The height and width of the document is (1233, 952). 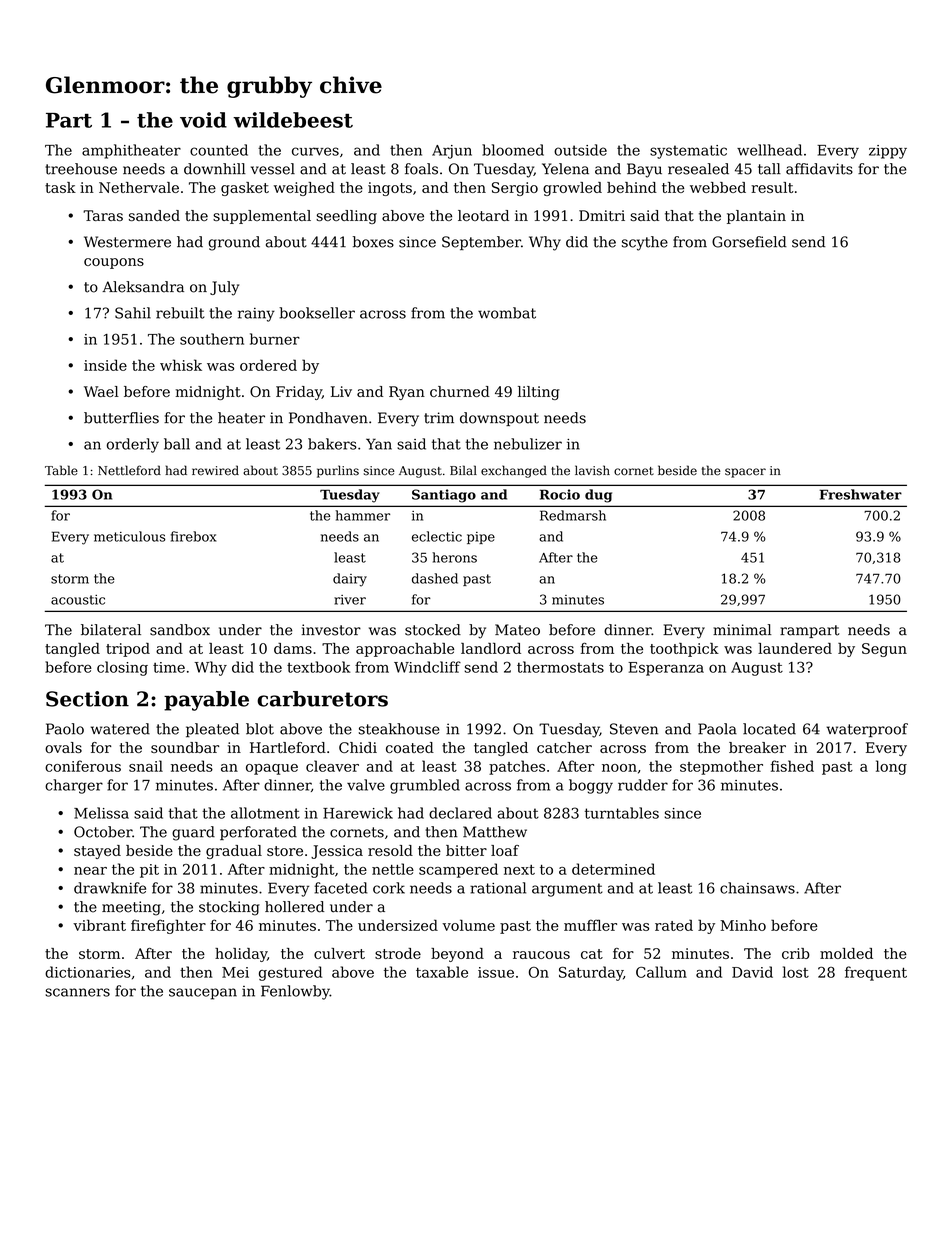 I want to click on Nethervale, so click(x=139, y=187).
